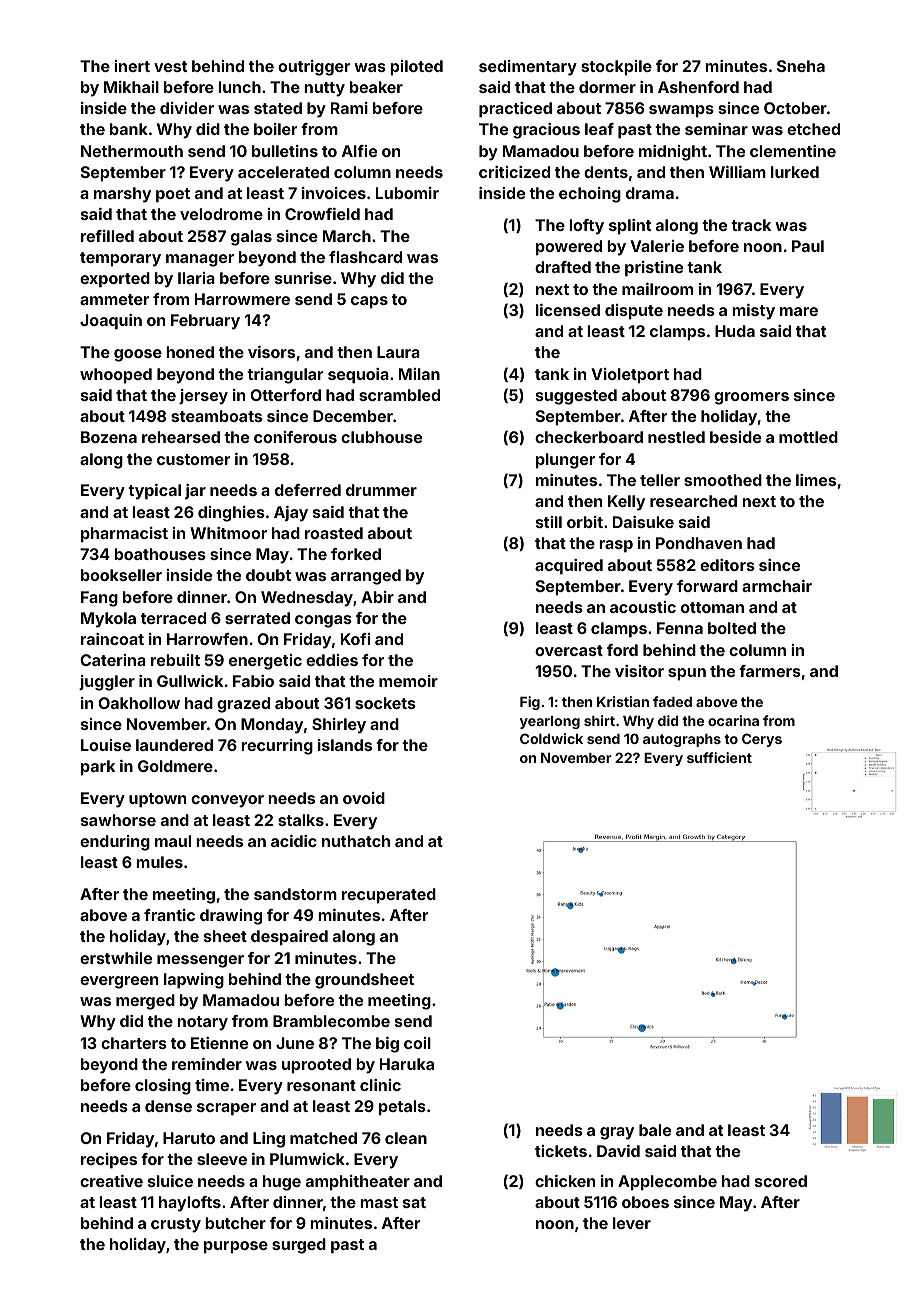 The height and width of the document is (1311, 924). What do you see at coordinates (385, 703) in the document?
I see `sockets` at bounding box center [385, 703].
